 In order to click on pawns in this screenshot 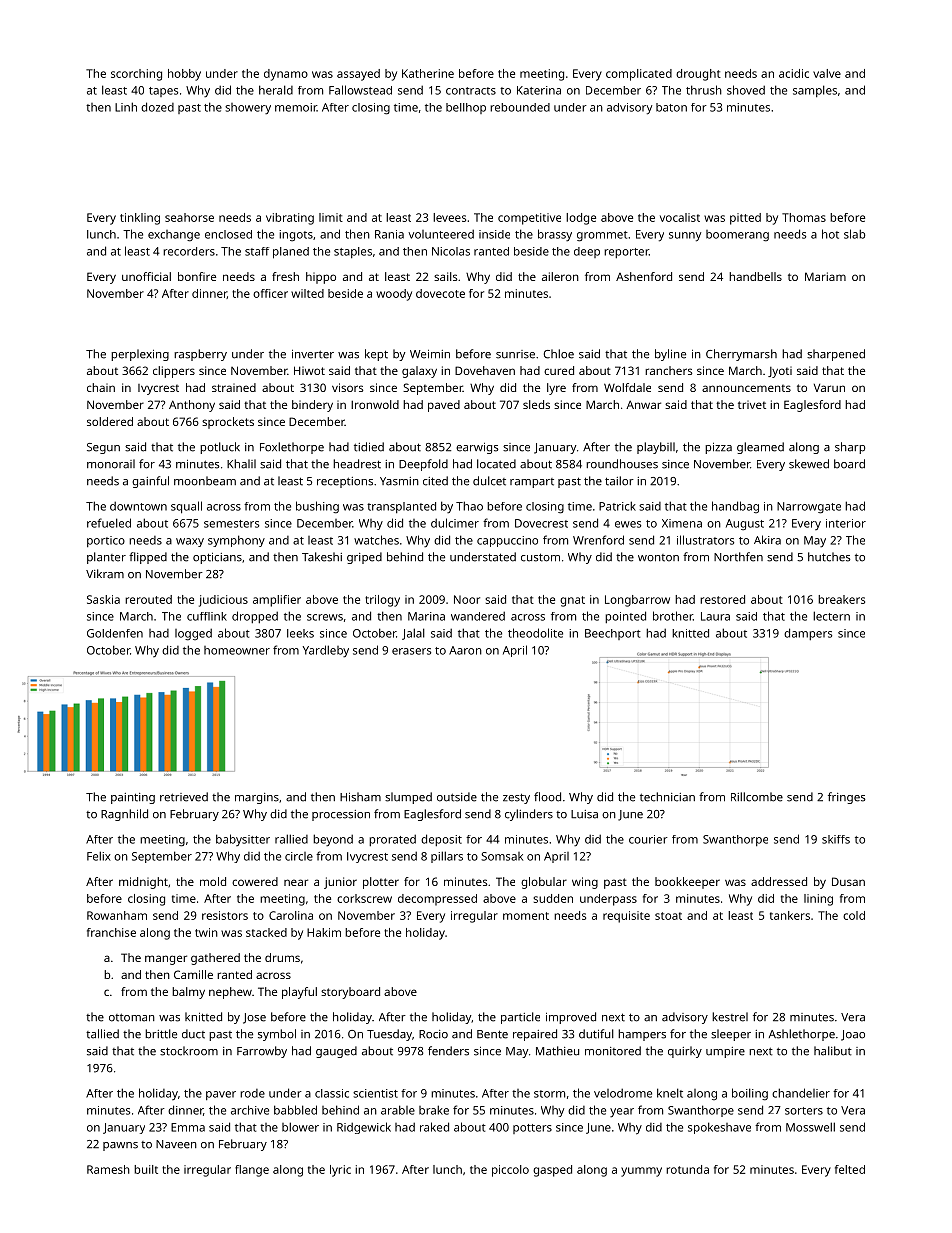, I will do `click(120, 1146)`.
